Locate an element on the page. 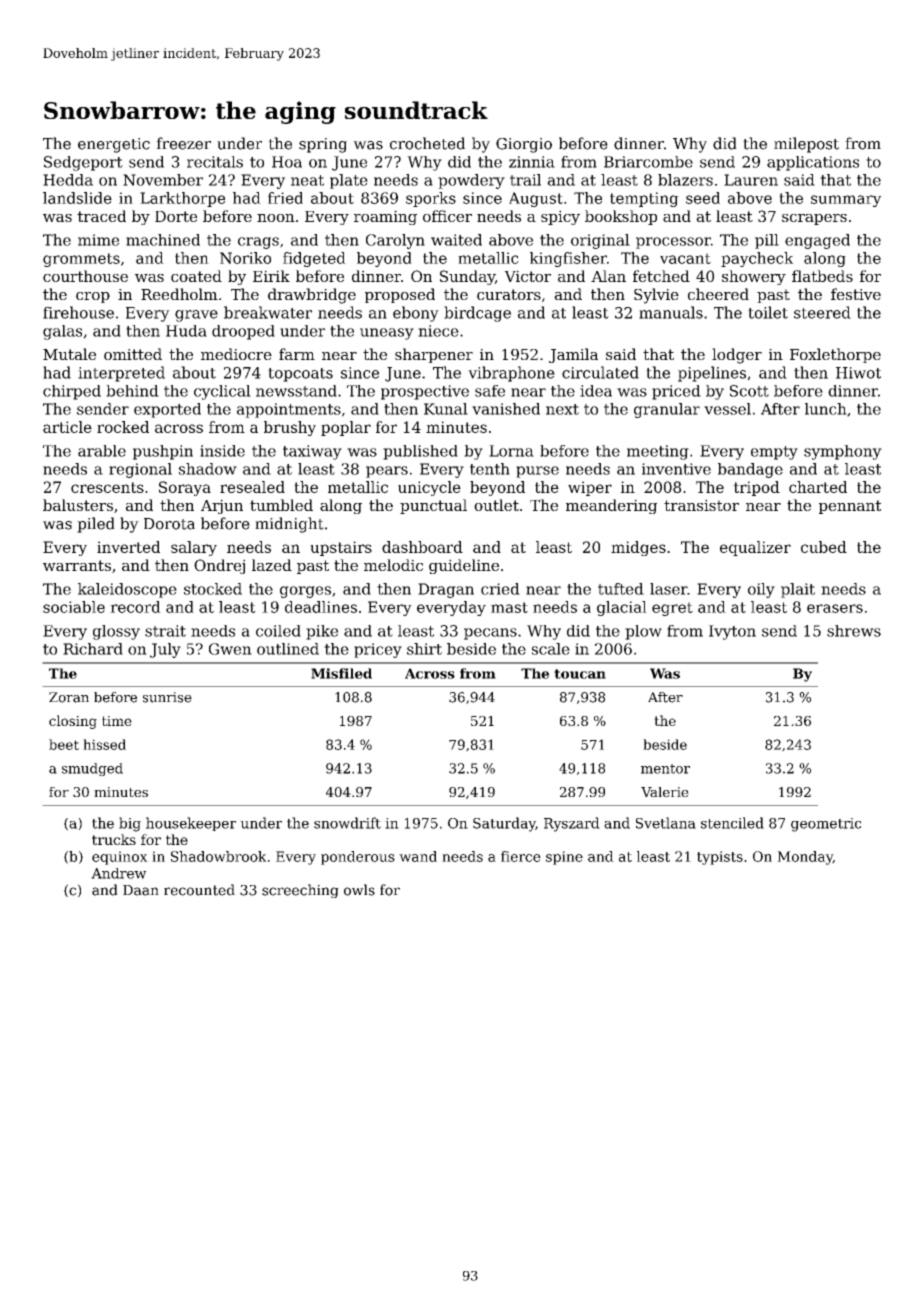 This page has height=1308, width=924. energetic is located at coordinates (114, 145).
